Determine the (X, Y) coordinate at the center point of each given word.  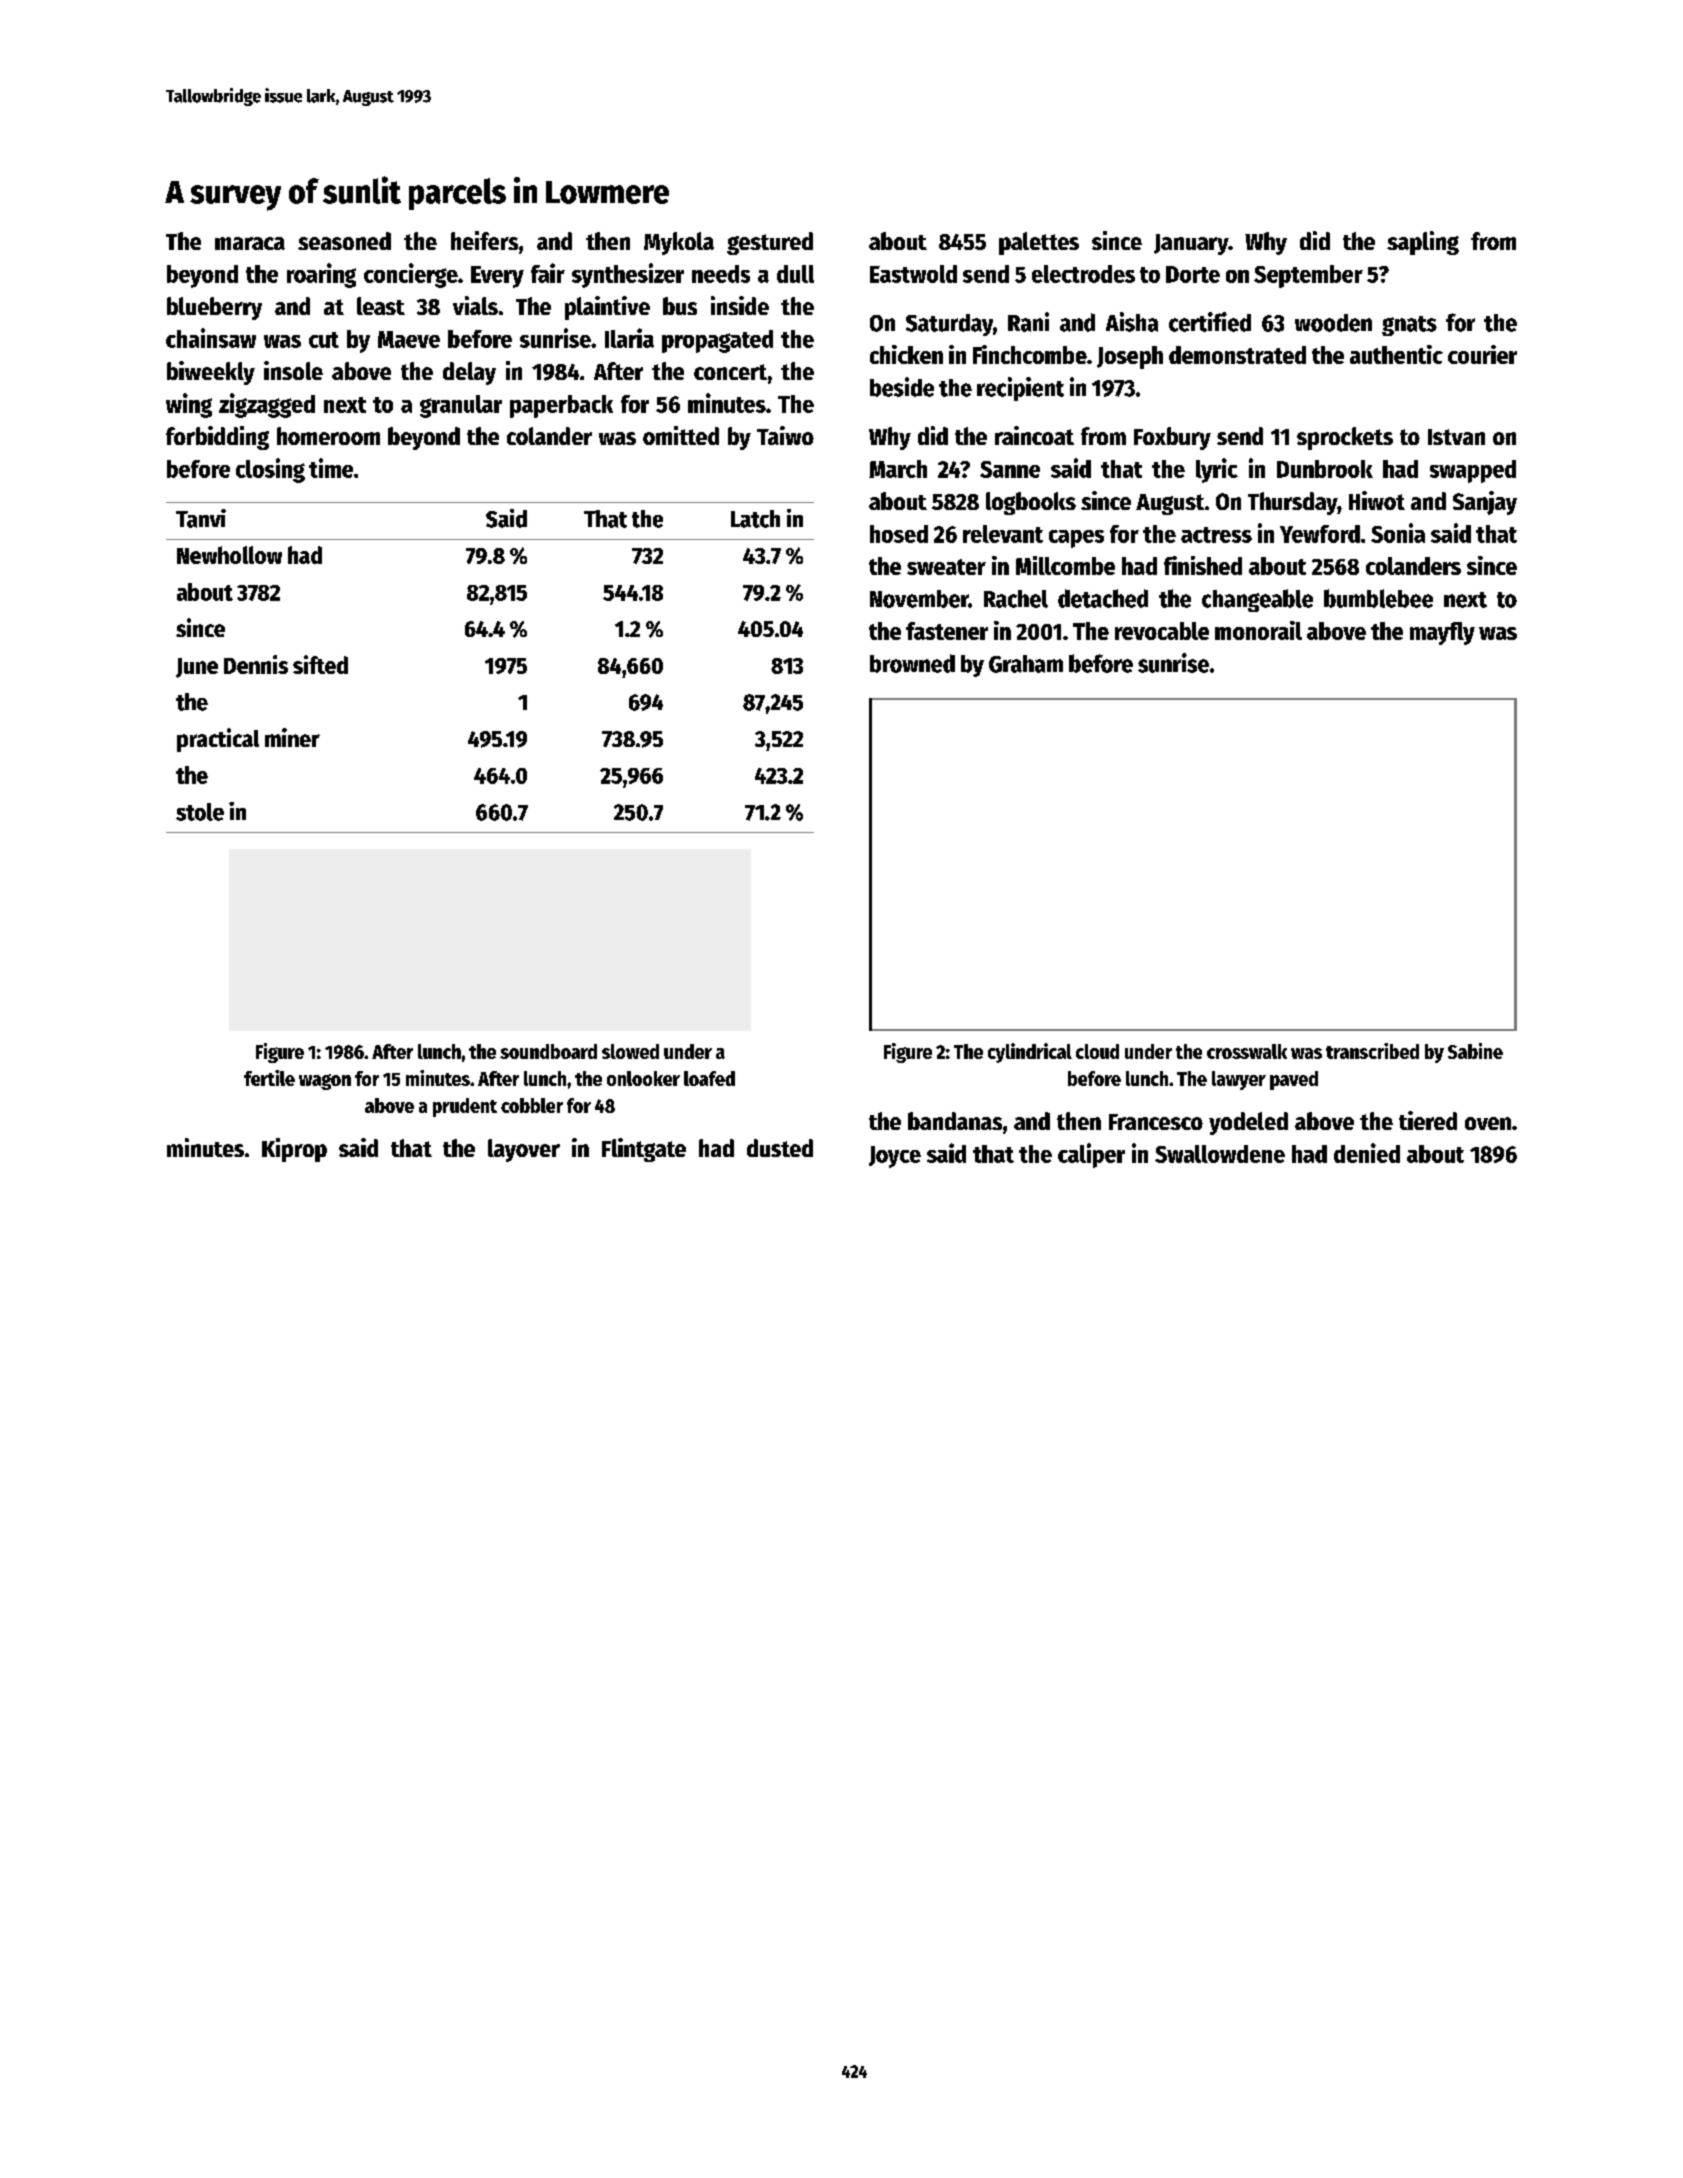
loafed (709, 1078)
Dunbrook (1325, 469)
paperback (561, 406)
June (197, 668)
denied (1367, 1153)
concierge (411, 275)
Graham (1026, 664)
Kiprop (294, 1150)
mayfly (1442, 633)
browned (912, 663)
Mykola (679, 243)
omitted (681, 435)
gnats (1409, 326)
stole (200, 812)
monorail (1258, 630)
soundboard (548, 1051)
